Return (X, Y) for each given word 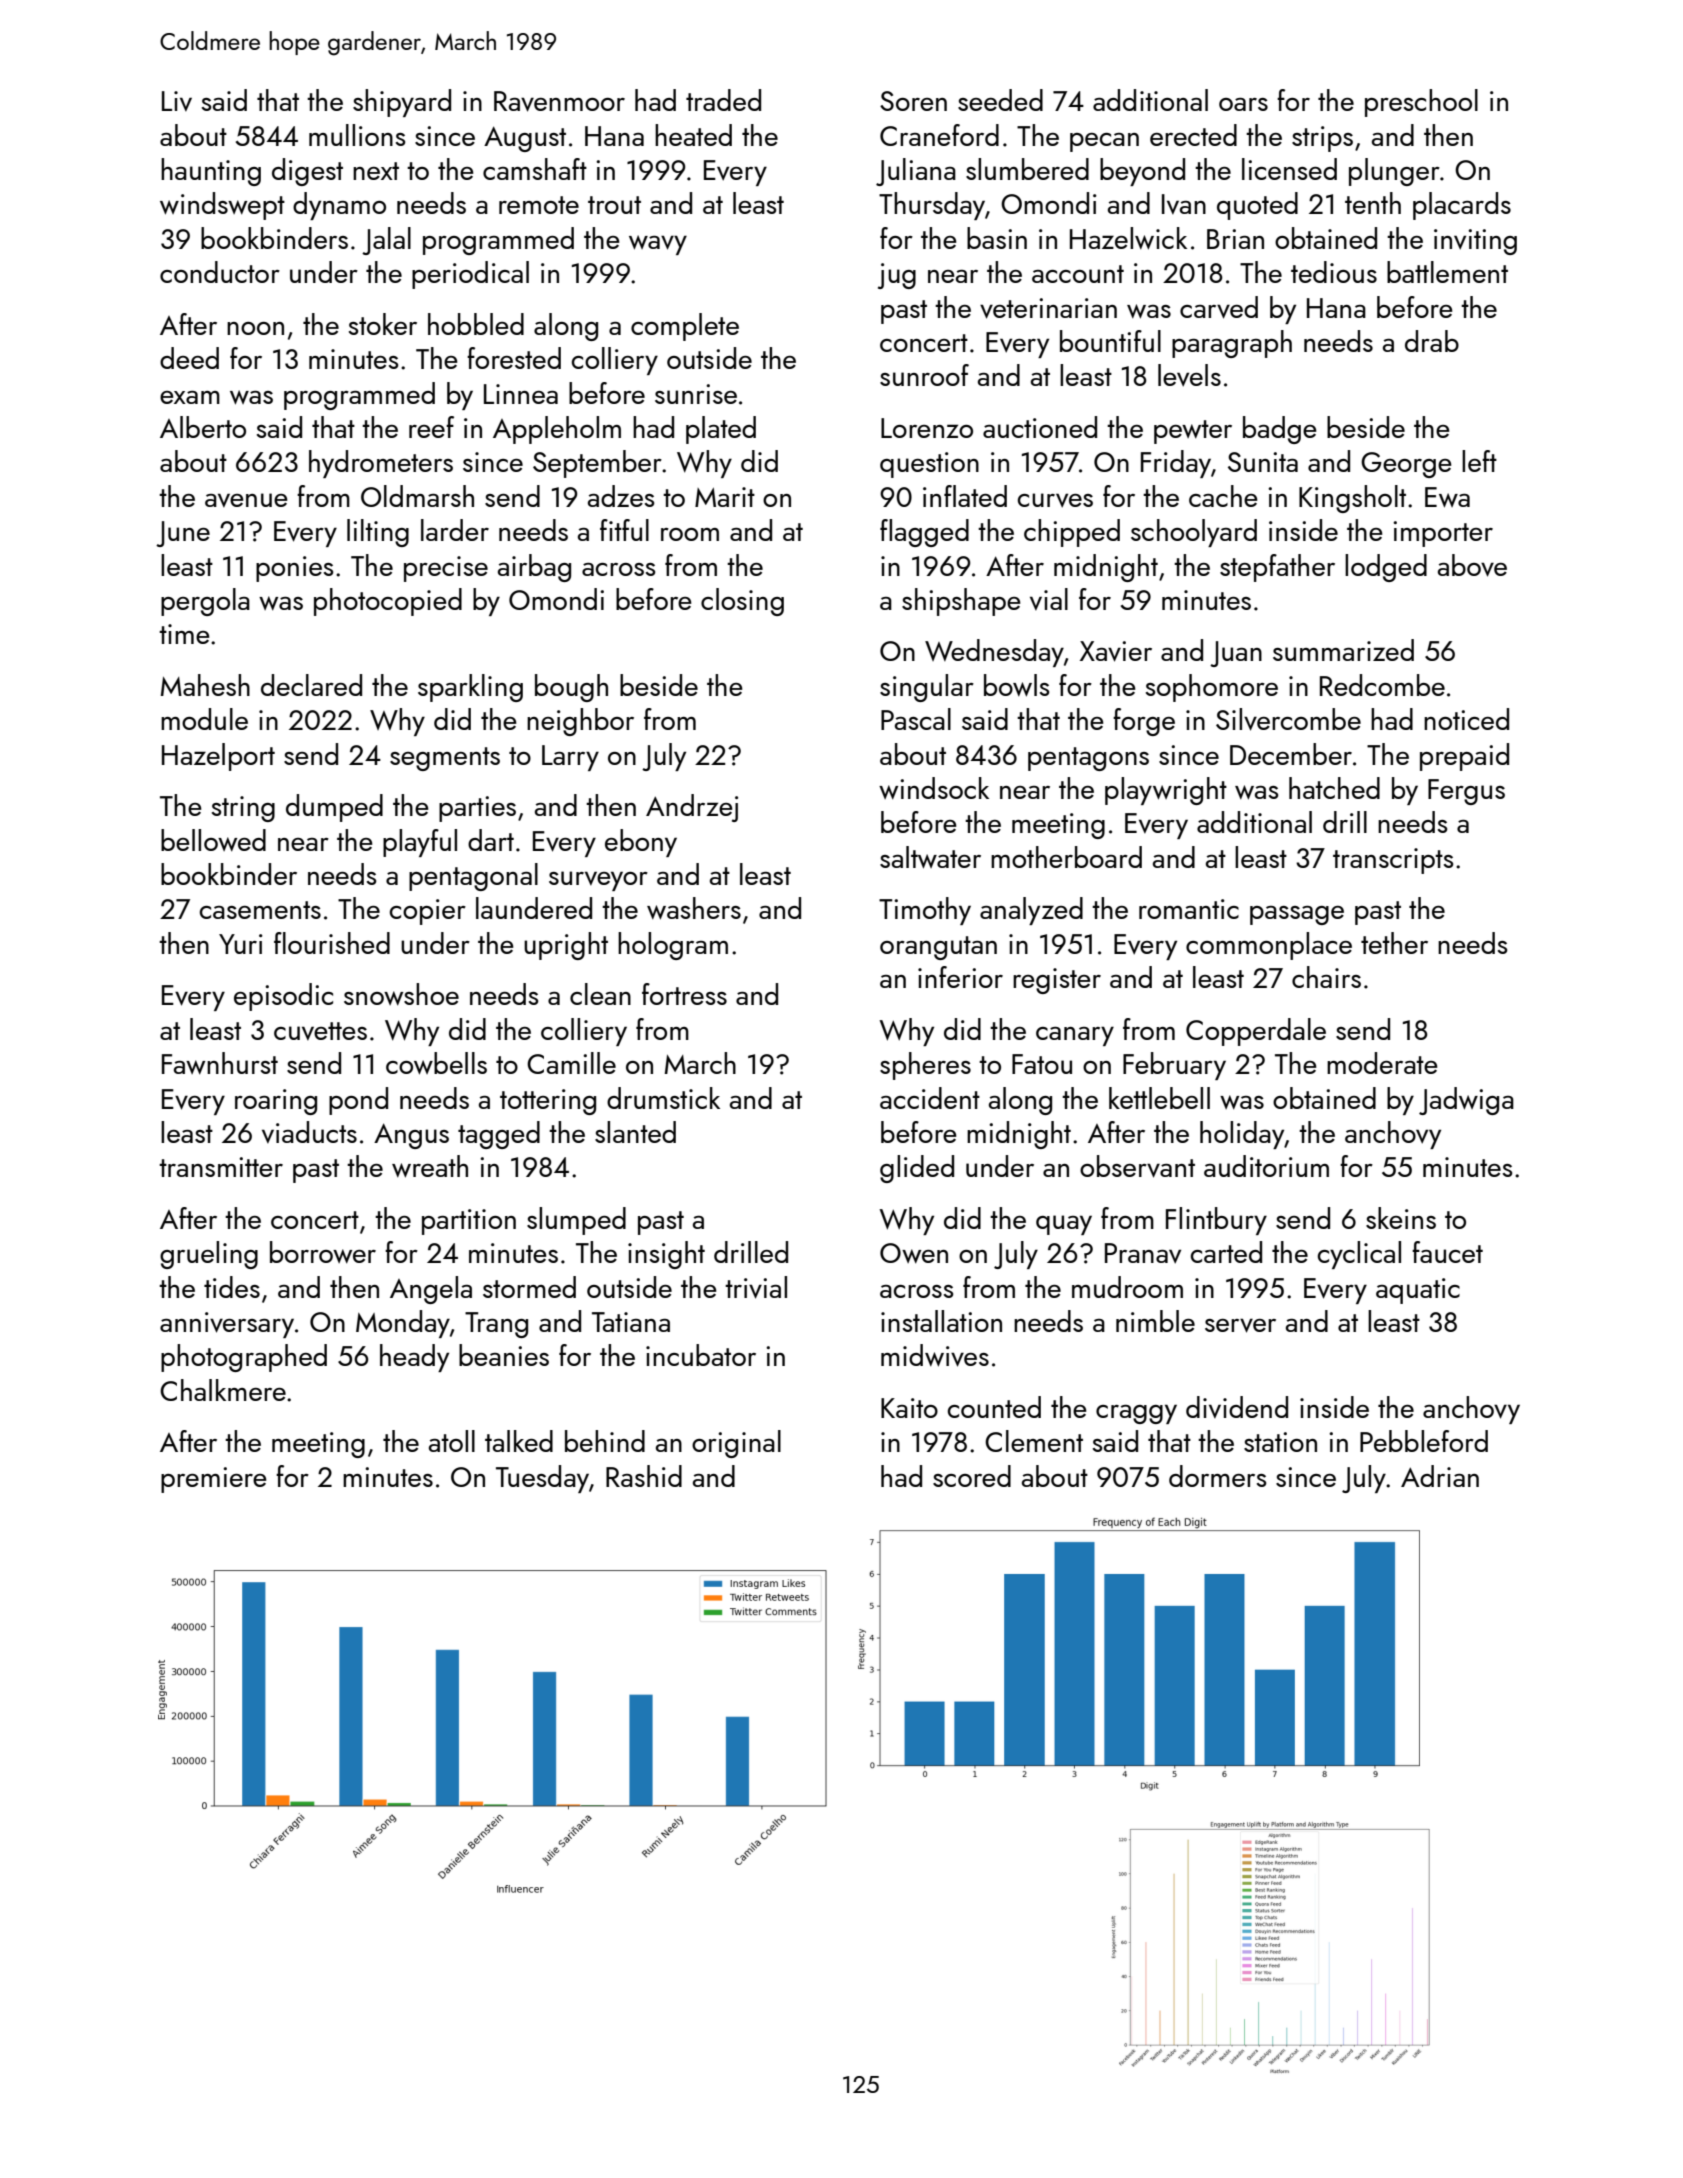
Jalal (386, 241)
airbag (534, 568)
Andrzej (692, 808)
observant (1137, 1166)
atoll (452, 1441)
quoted (1257, 206)
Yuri (241, 944)
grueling (209, 1255)
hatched (1334, 788)
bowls (1017, 685)
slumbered (1027, 169)
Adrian (1440, 1476)
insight (666, 1255)
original (736, 1444)
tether (1394, 943)
